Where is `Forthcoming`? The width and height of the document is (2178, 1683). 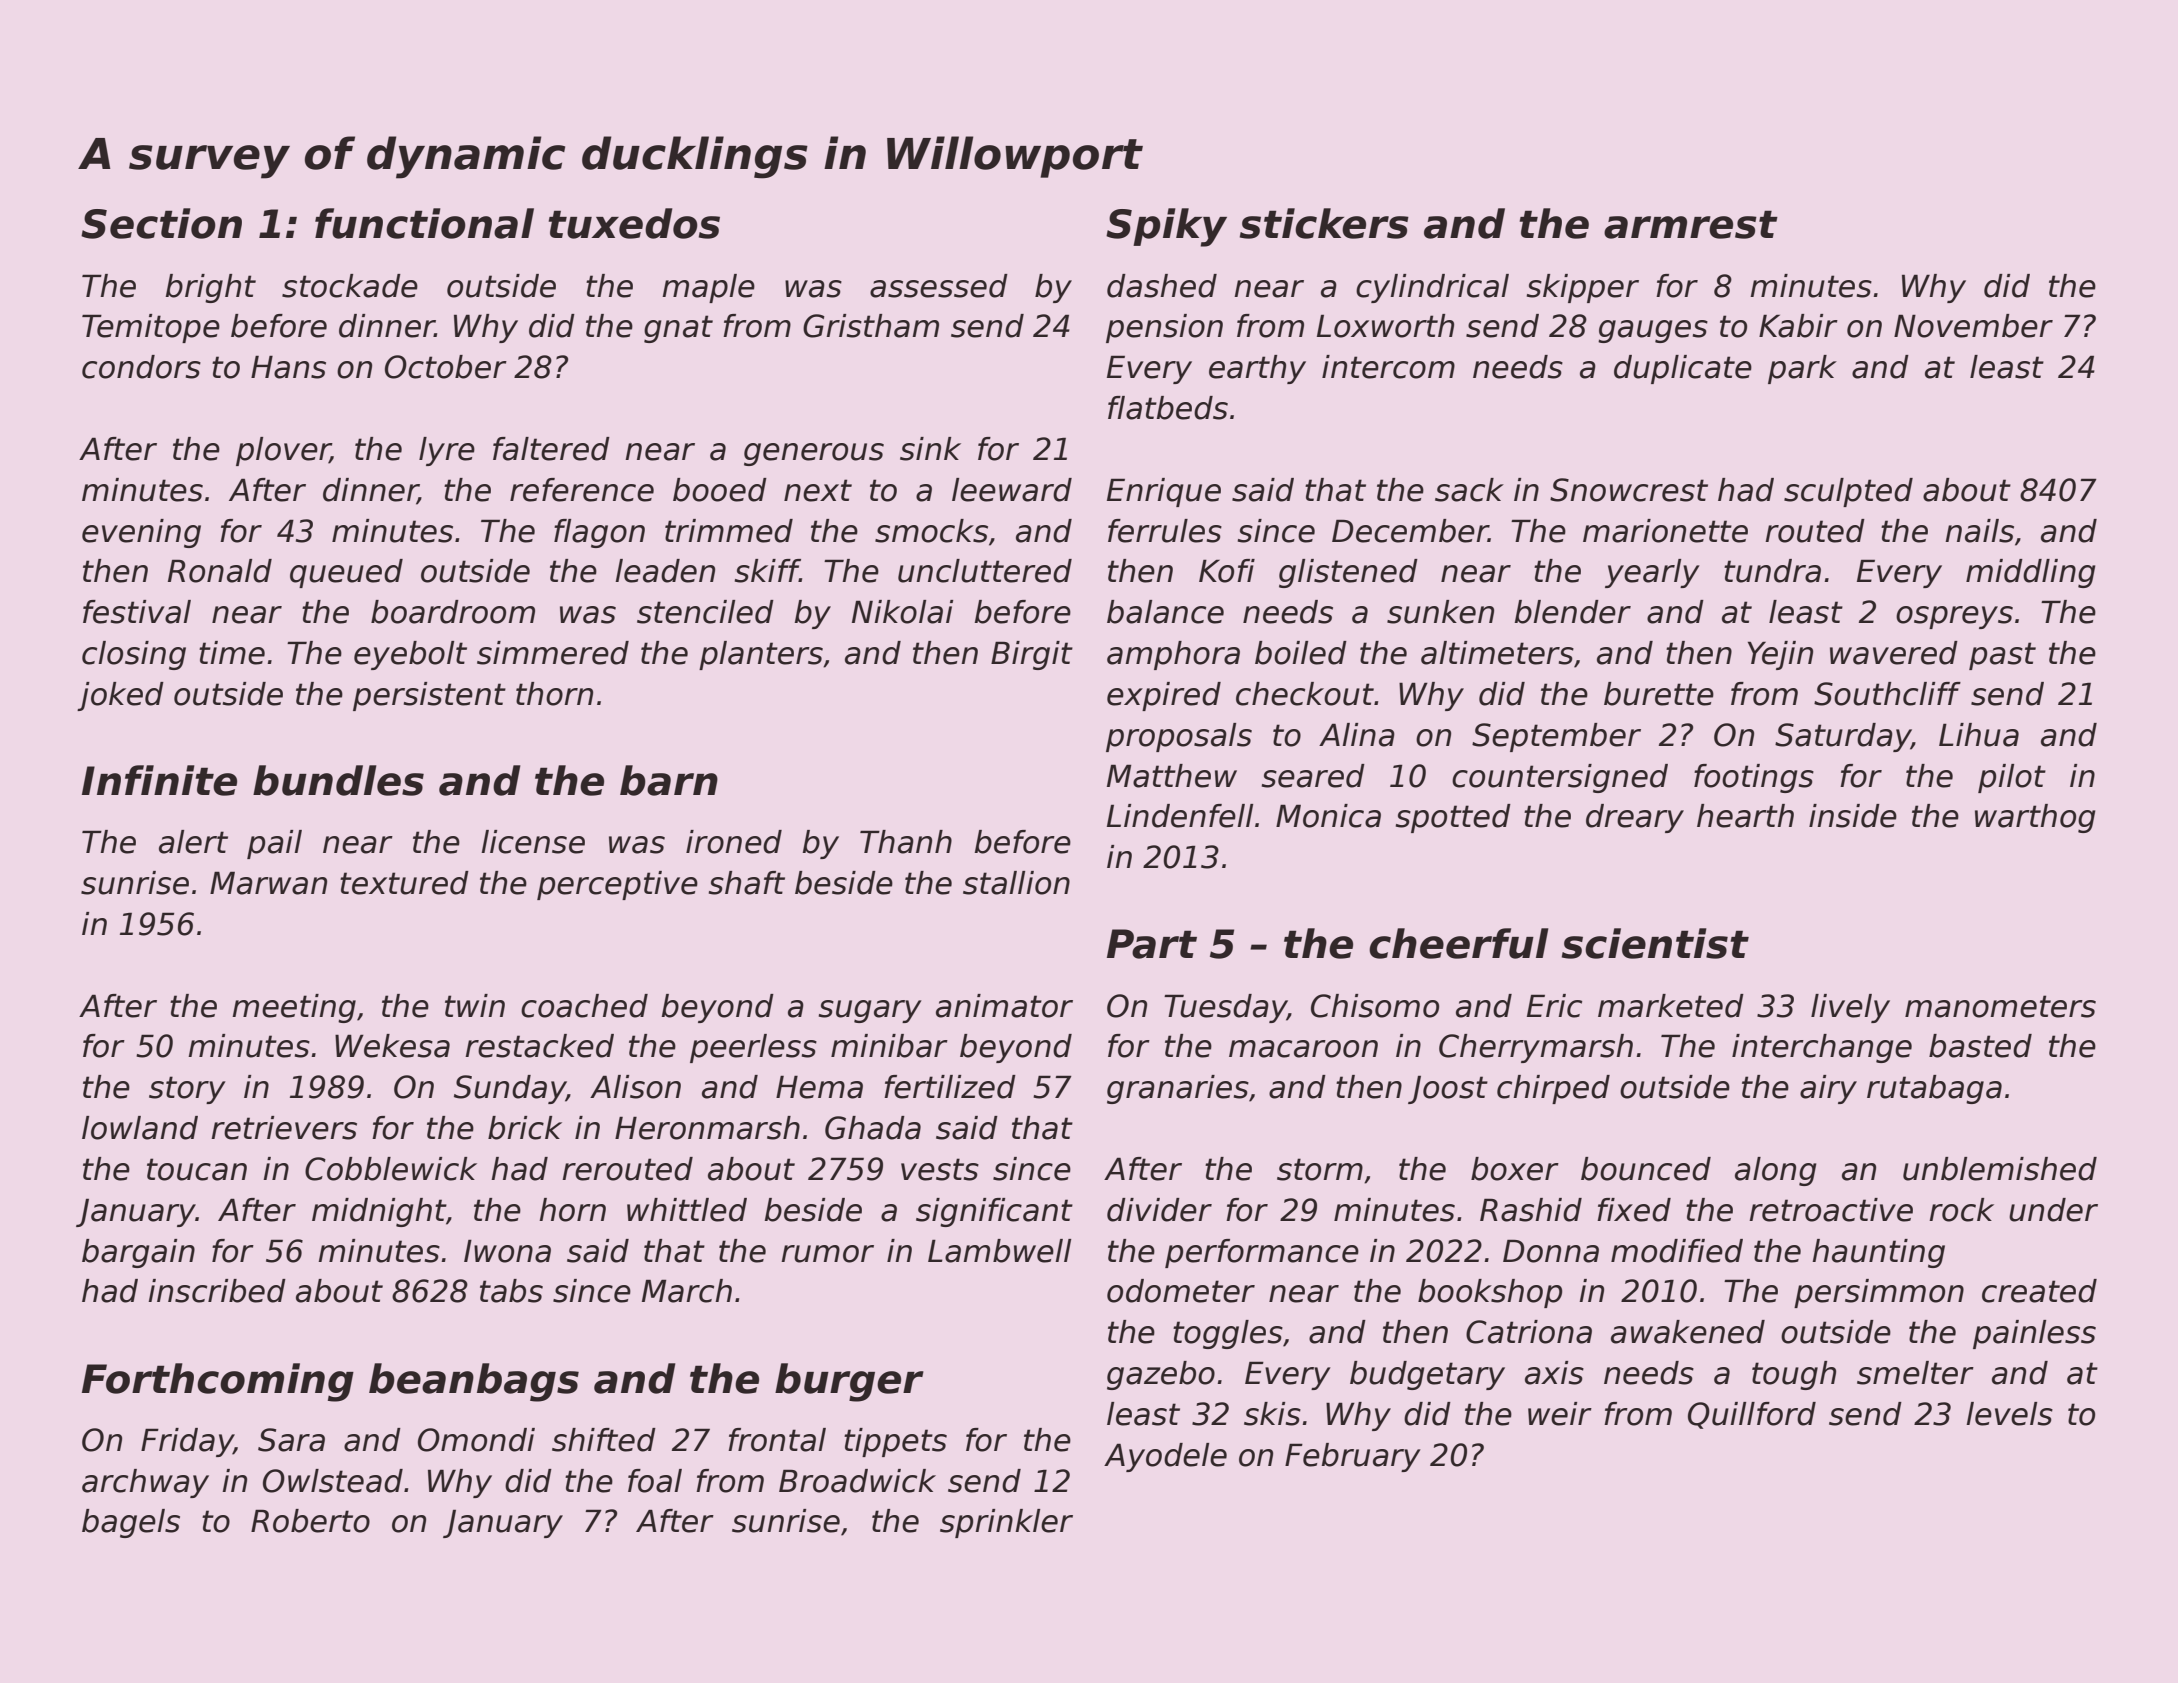
Forthcoming is located at coordinates (218, 1382).
